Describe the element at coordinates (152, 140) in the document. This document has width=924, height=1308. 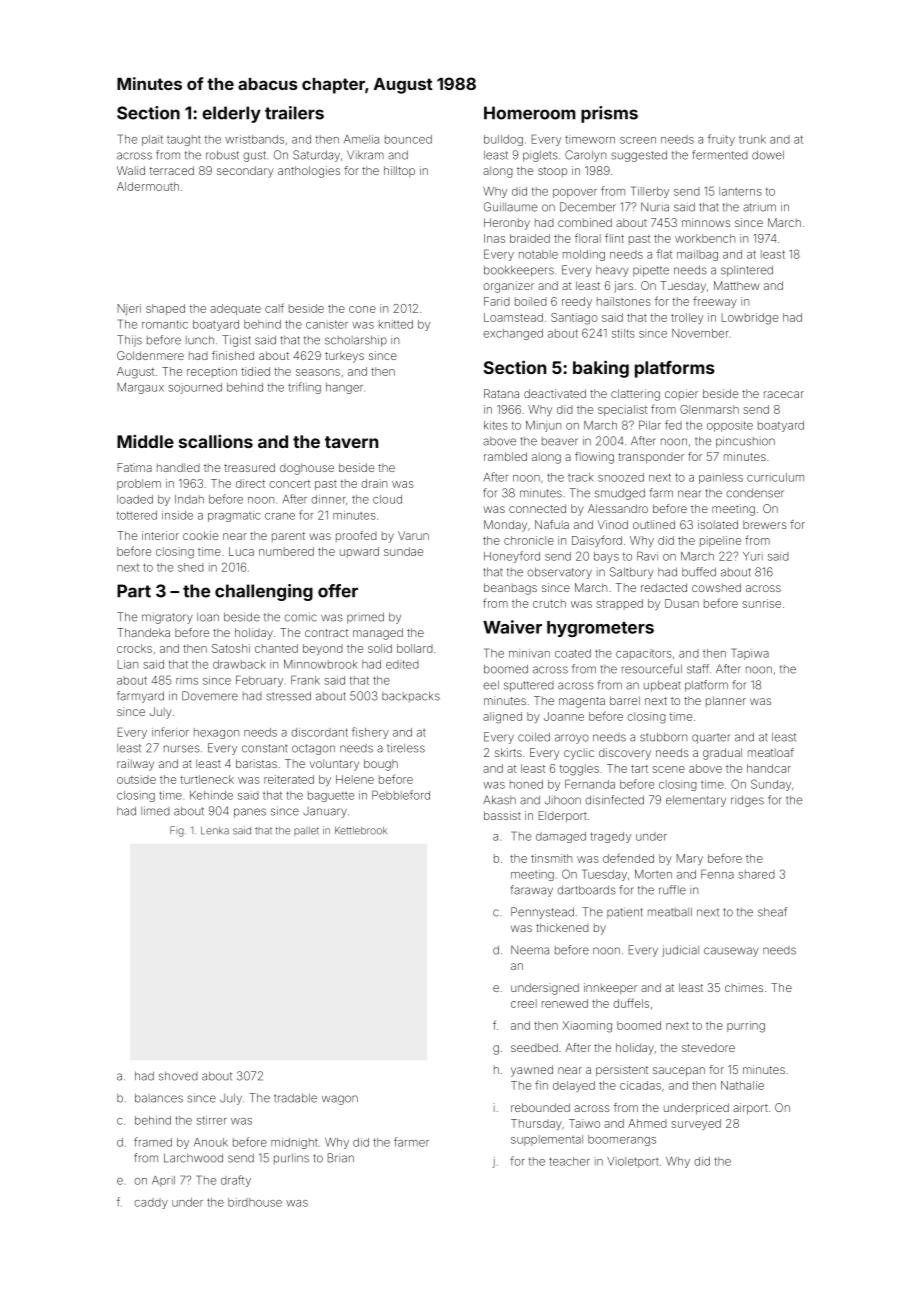
I see `plait` at that location.
